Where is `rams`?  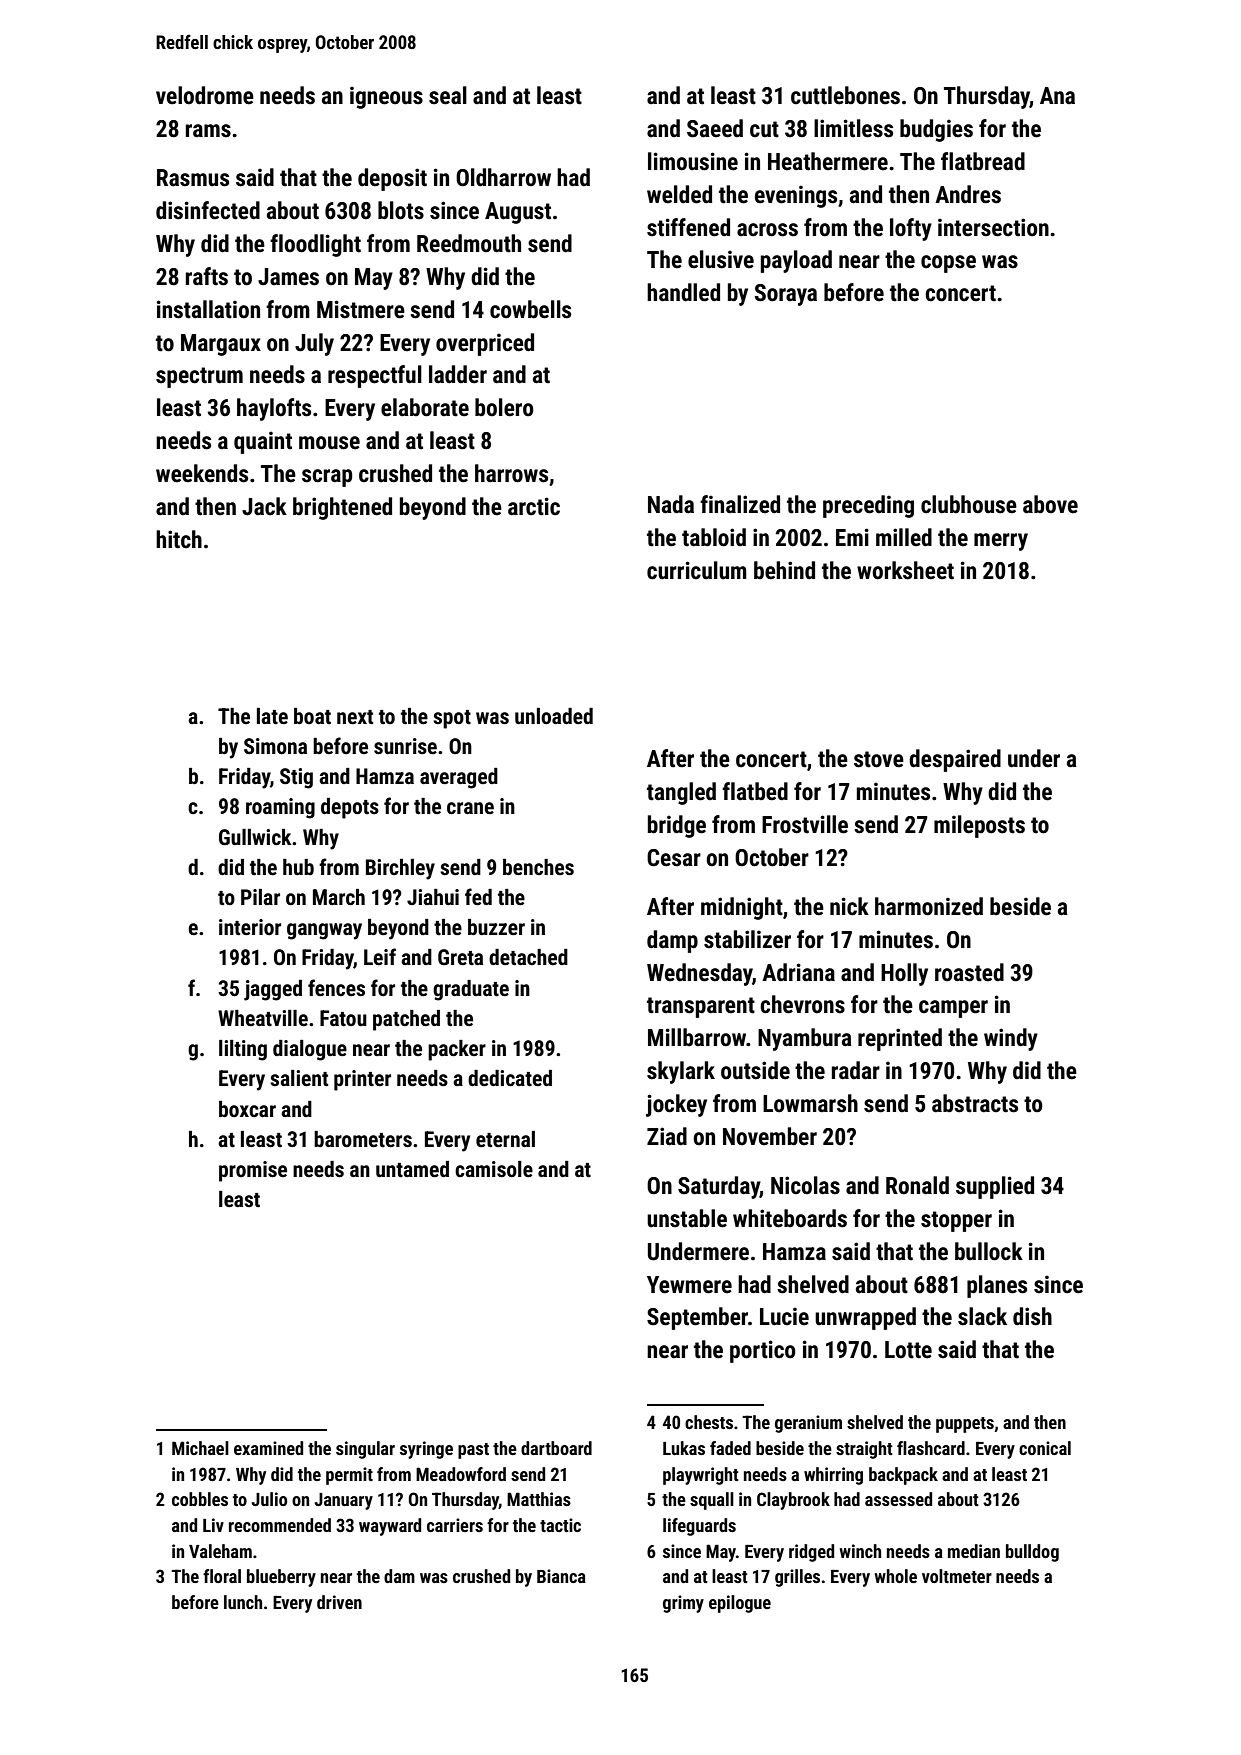
rams is located at coordinates (208, 131).
